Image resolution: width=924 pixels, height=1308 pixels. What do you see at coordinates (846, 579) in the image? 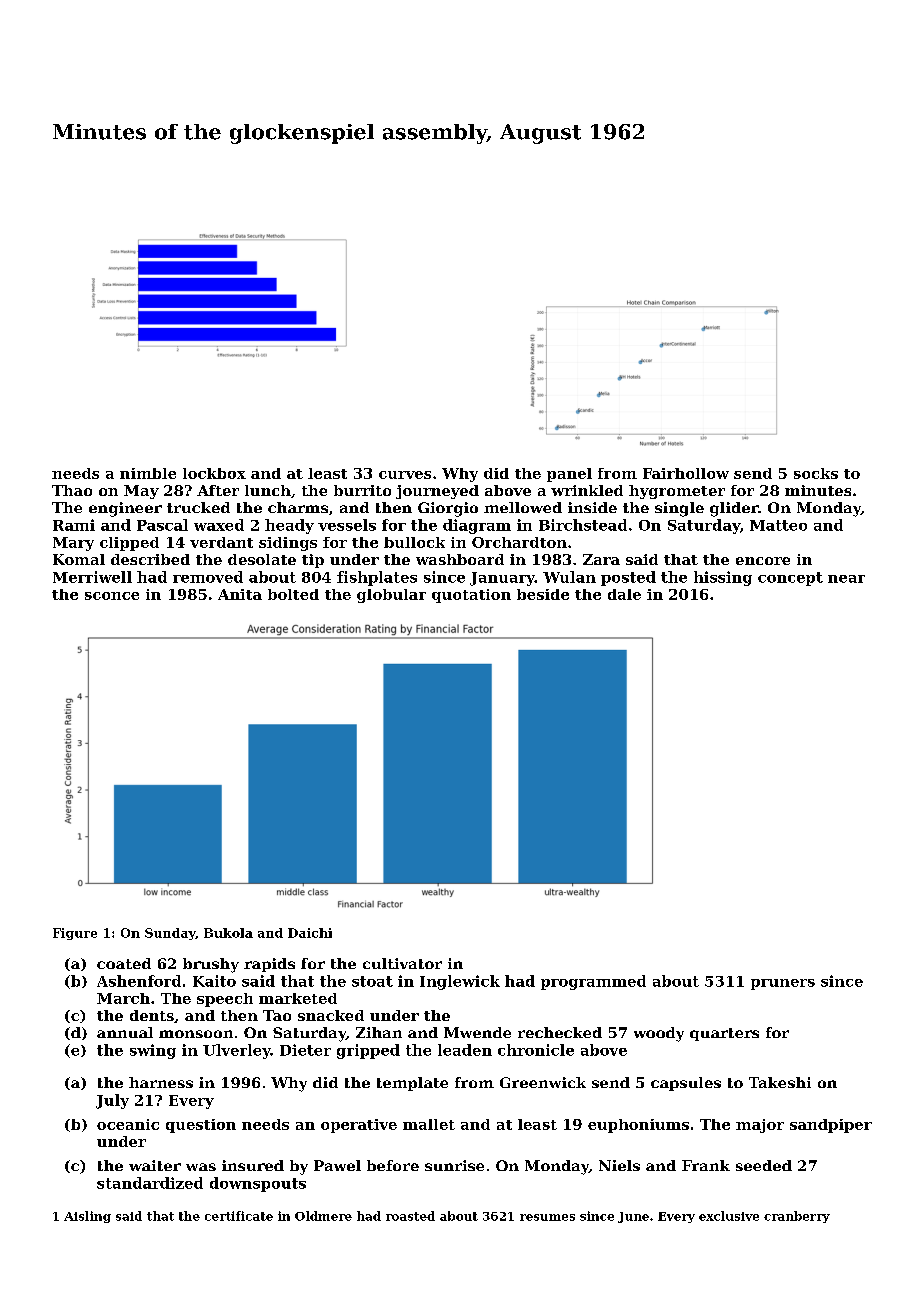
I see `near` at bounding box center [846, 579].
